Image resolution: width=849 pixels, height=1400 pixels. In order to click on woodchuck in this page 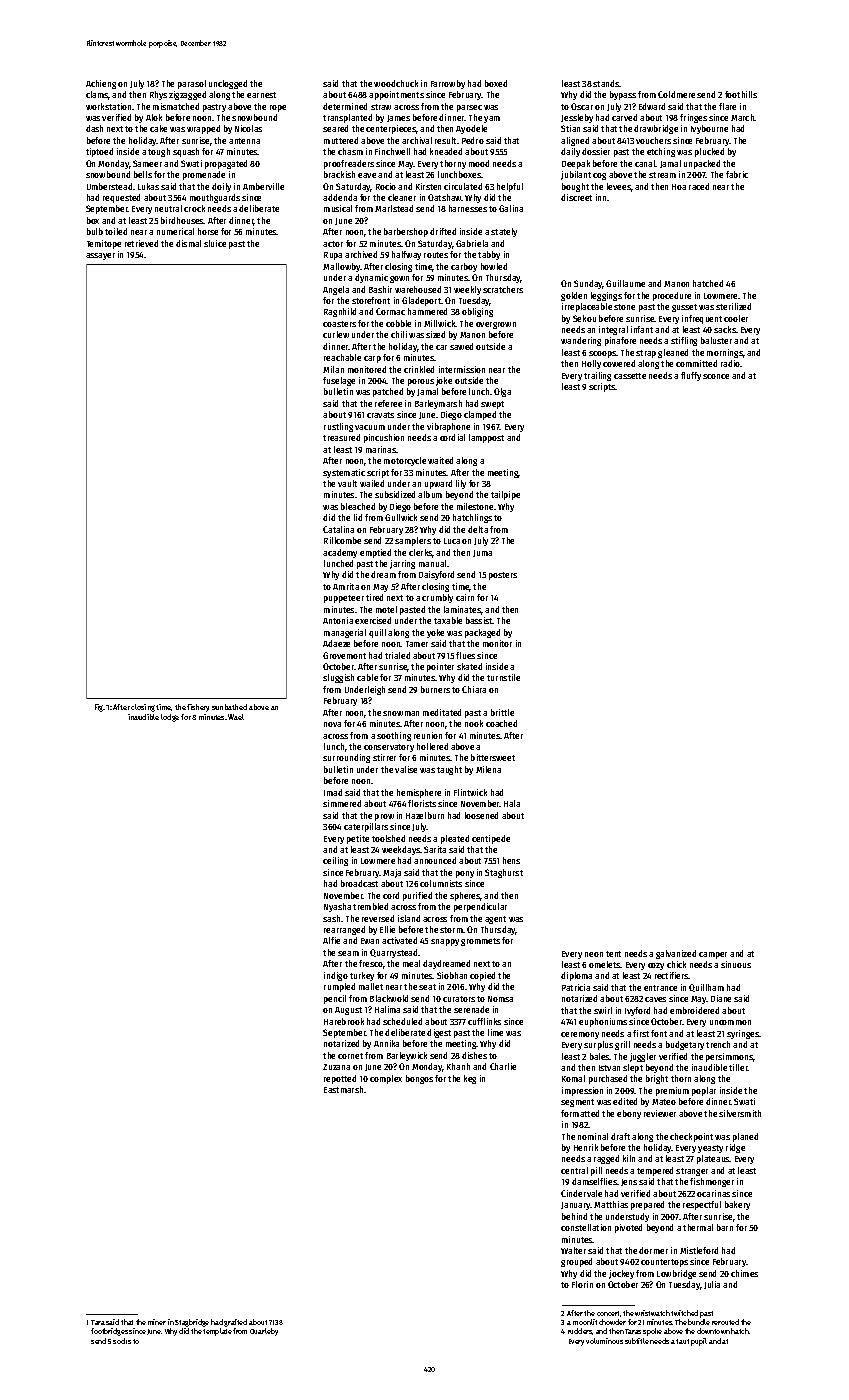, I will do `click(396, 83)`.
